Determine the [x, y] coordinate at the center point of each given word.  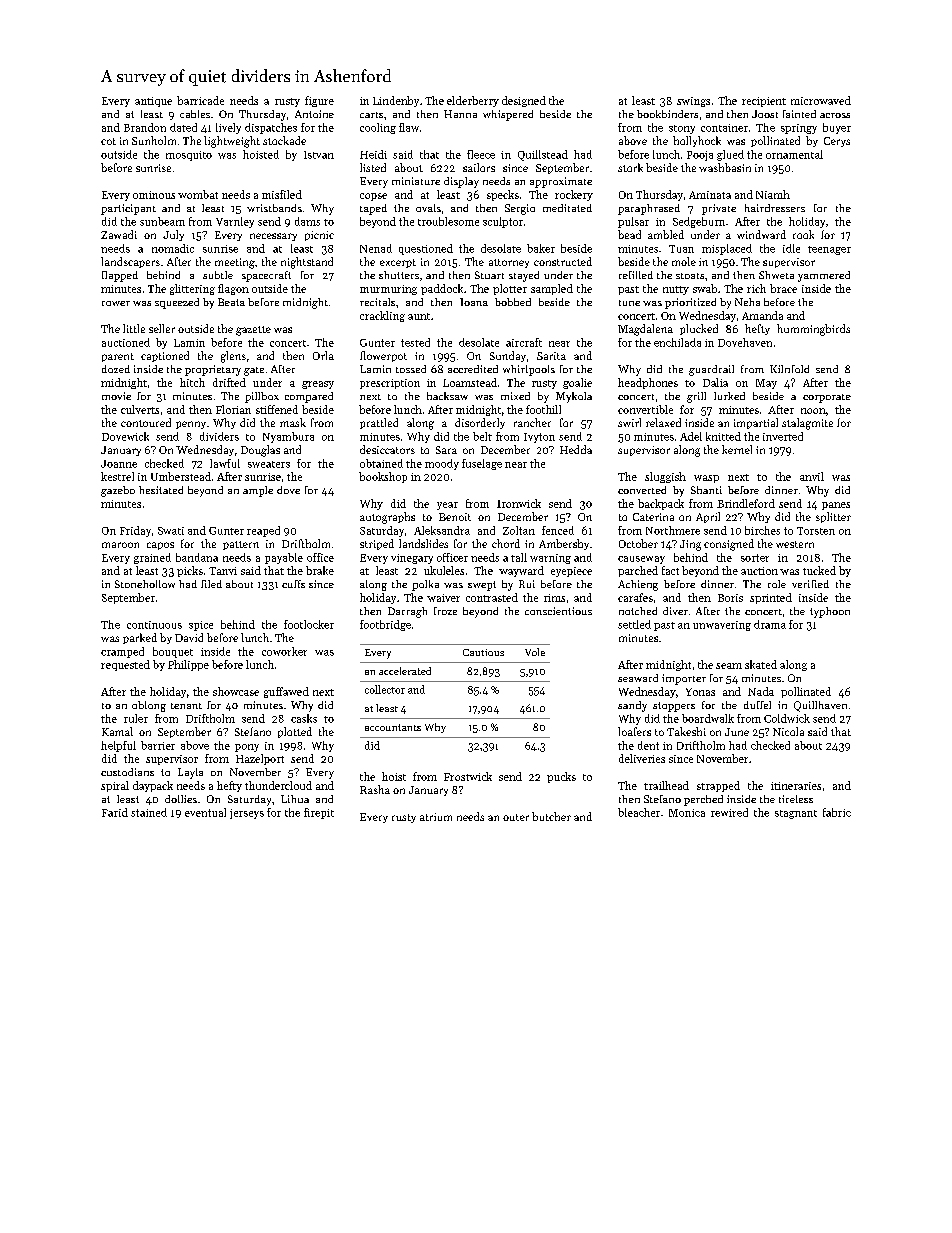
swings [693, 102]
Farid [115, 812]
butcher [551, 816]
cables [195, 114]
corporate [827, 398]
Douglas [260, 451]
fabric [837, 812]
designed [524, 101]
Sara [446, 450]
